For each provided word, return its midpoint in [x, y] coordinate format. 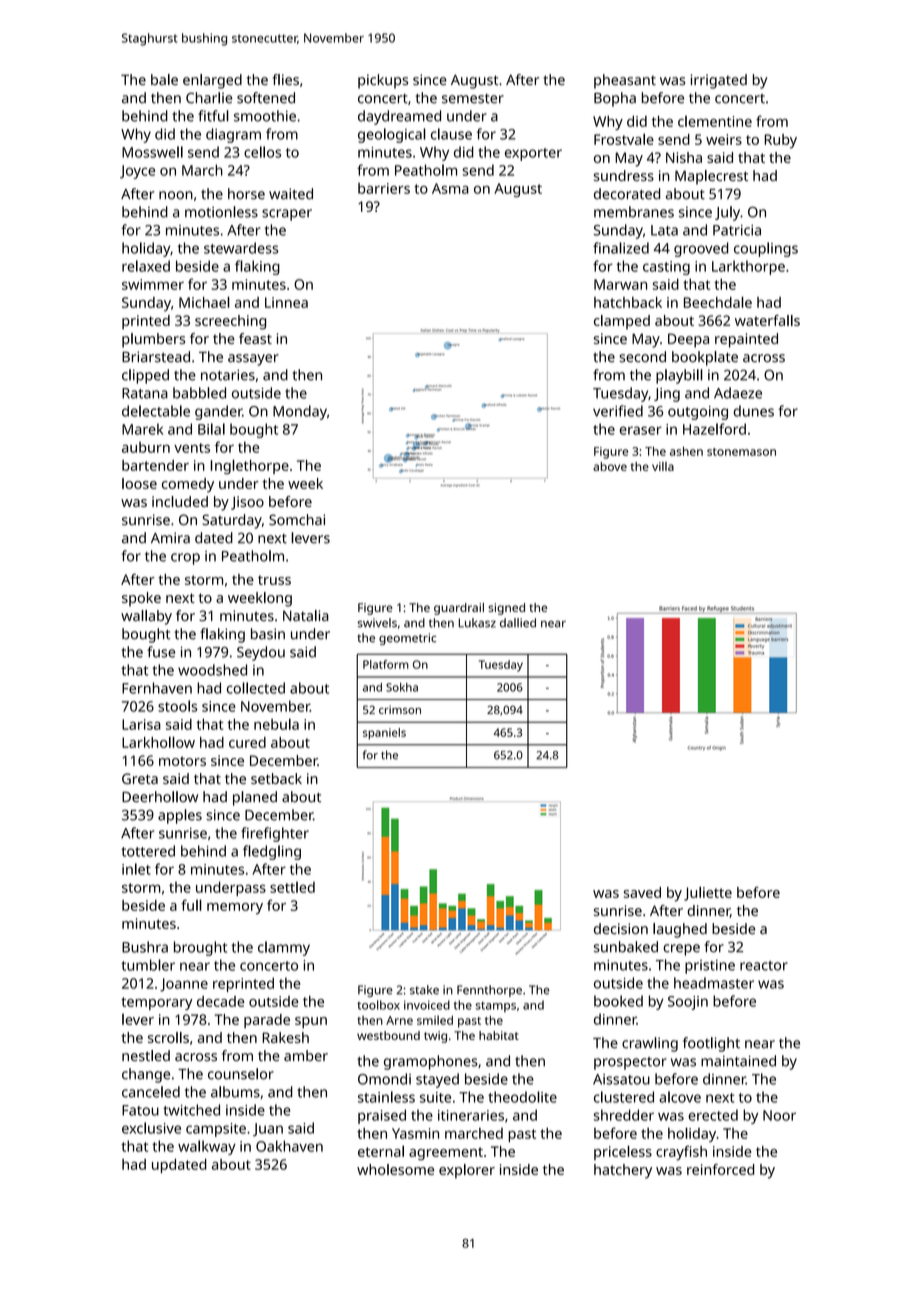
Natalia [306, 615]
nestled [146, 1056]
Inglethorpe [249, 466]
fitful [213, 116]
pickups [383, 81]
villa [663, 466]
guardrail [459, 609]
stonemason [741, 452]
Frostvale [624, 139]
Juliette [708, 893]
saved [642, 892]
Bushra [145, 947]
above [610, 466]
